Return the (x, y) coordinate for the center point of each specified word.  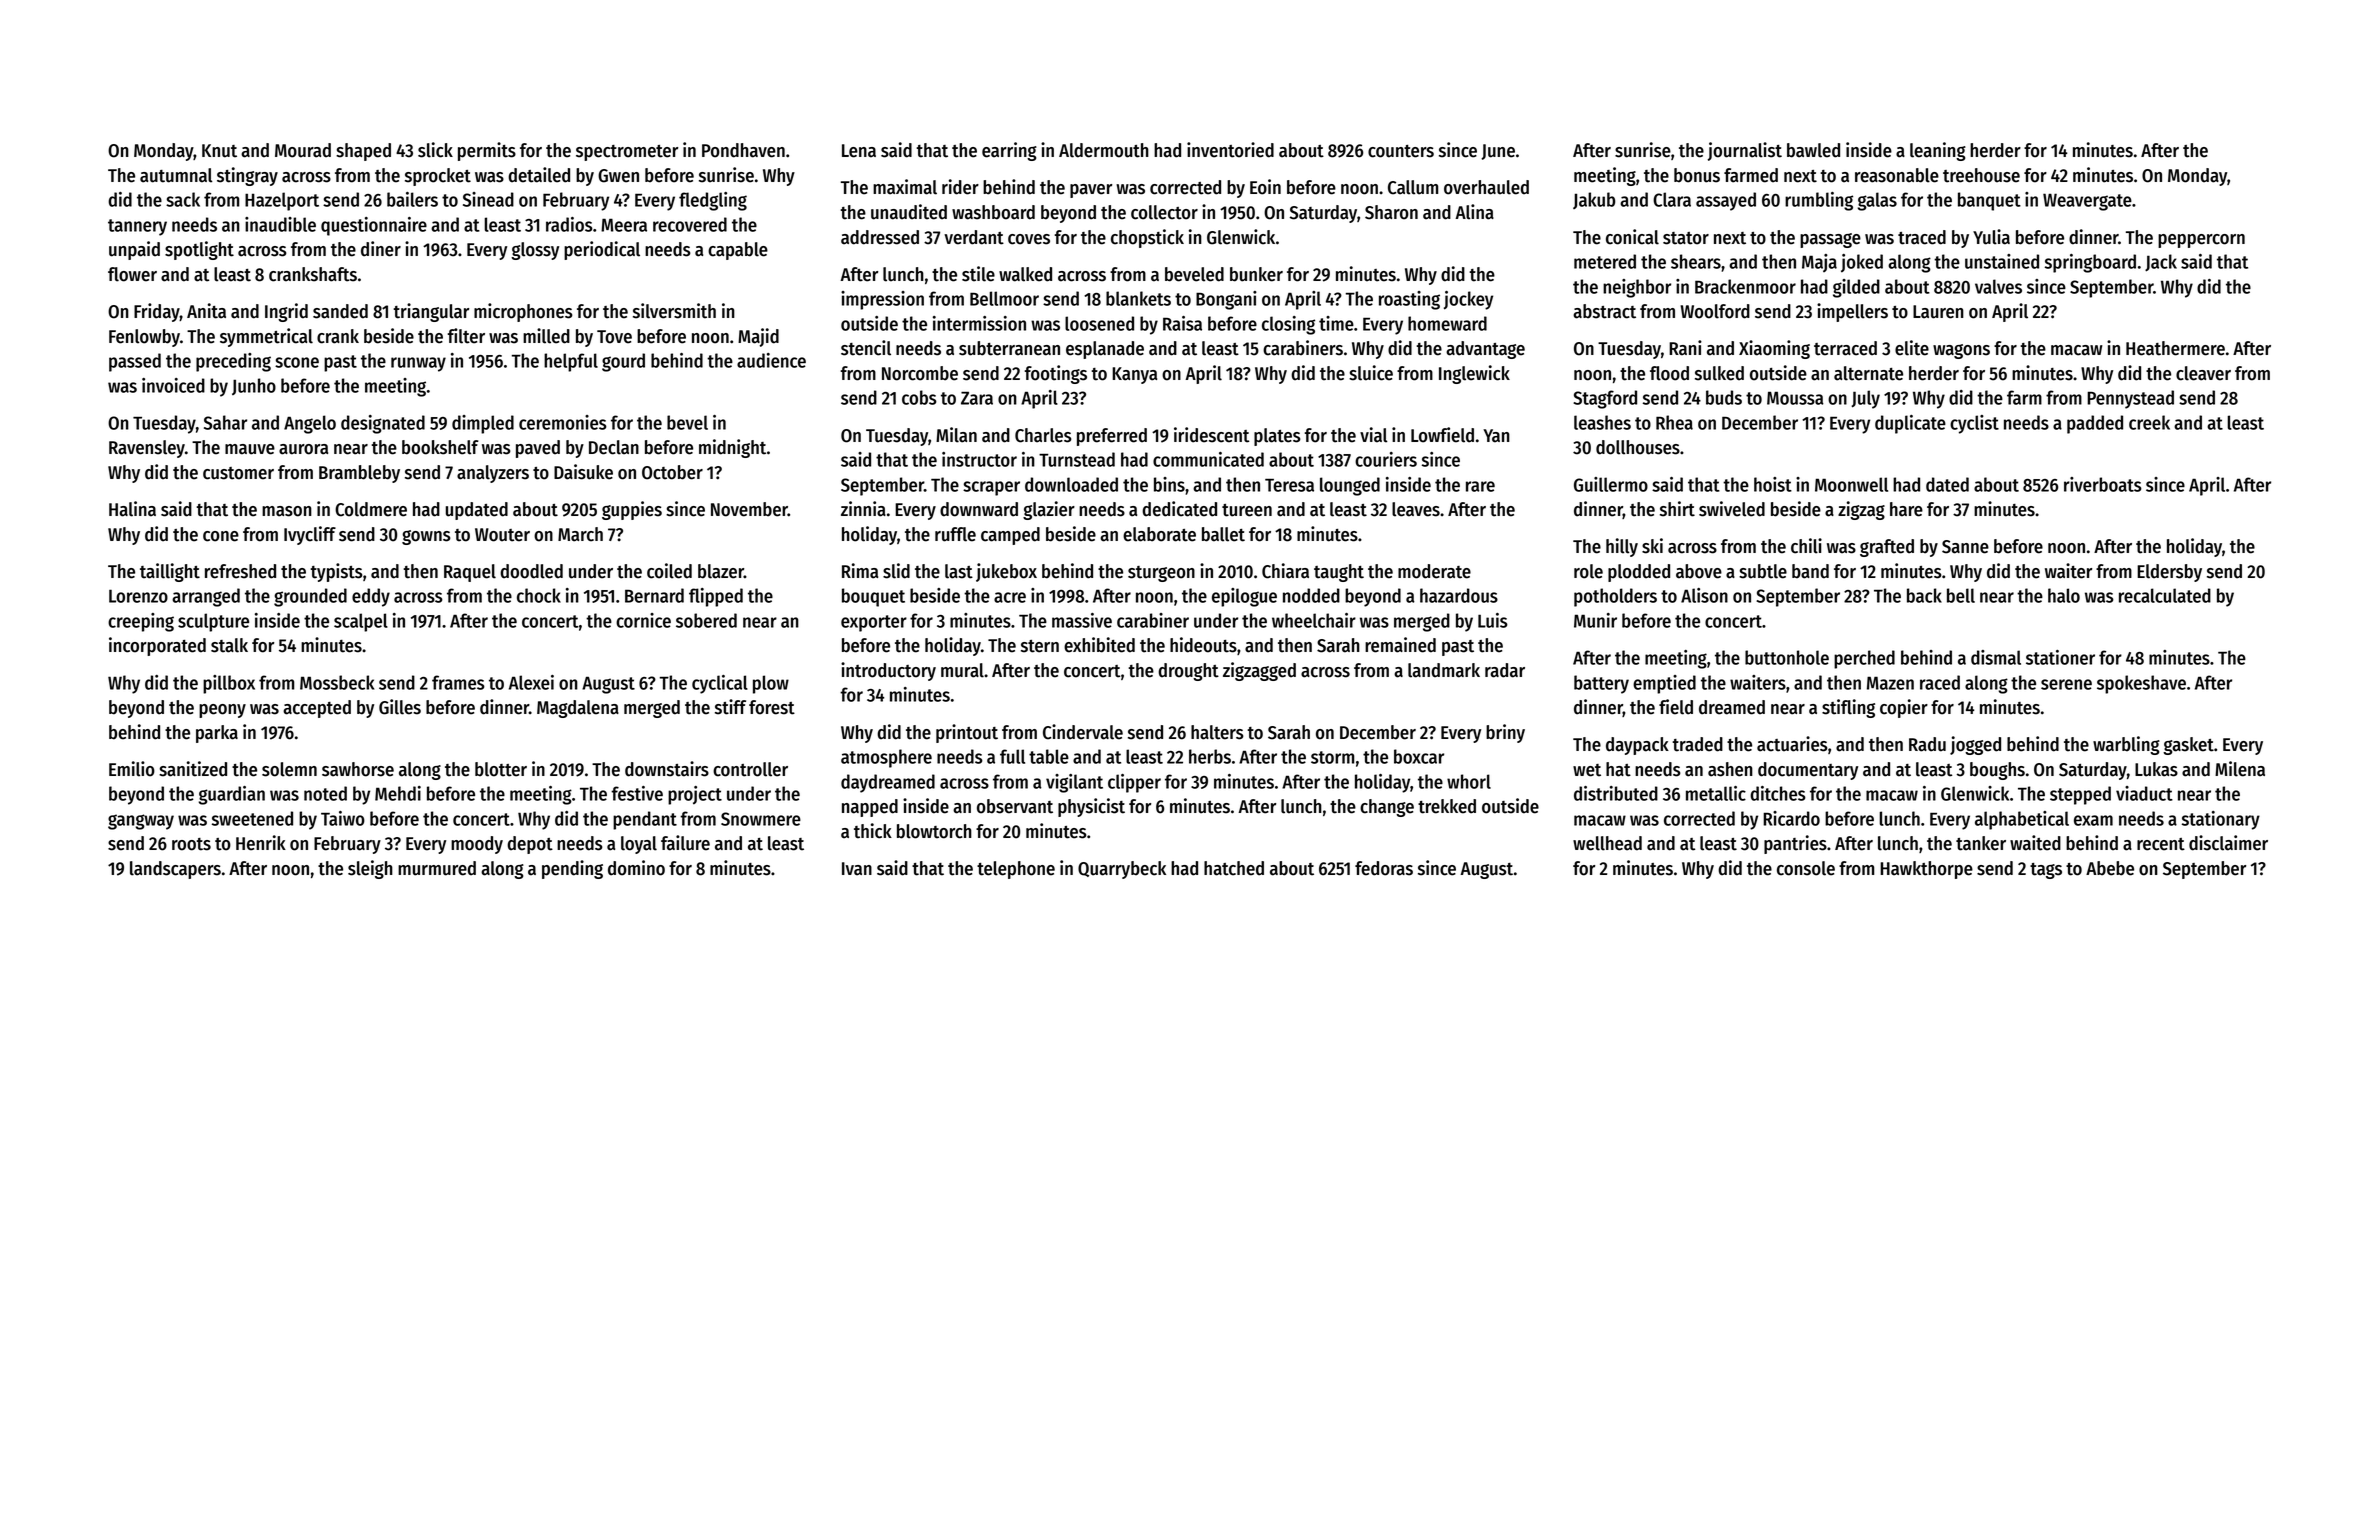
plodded (1639, 573)
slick (435, 150)
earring (1009, 151)
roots (191, 844)
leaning (1938, 151)
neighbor (1637, 288)
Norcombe (920, 373)
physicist (1091, 807)
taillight (170, 572)
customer (238, 473)
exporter (874, 623)
